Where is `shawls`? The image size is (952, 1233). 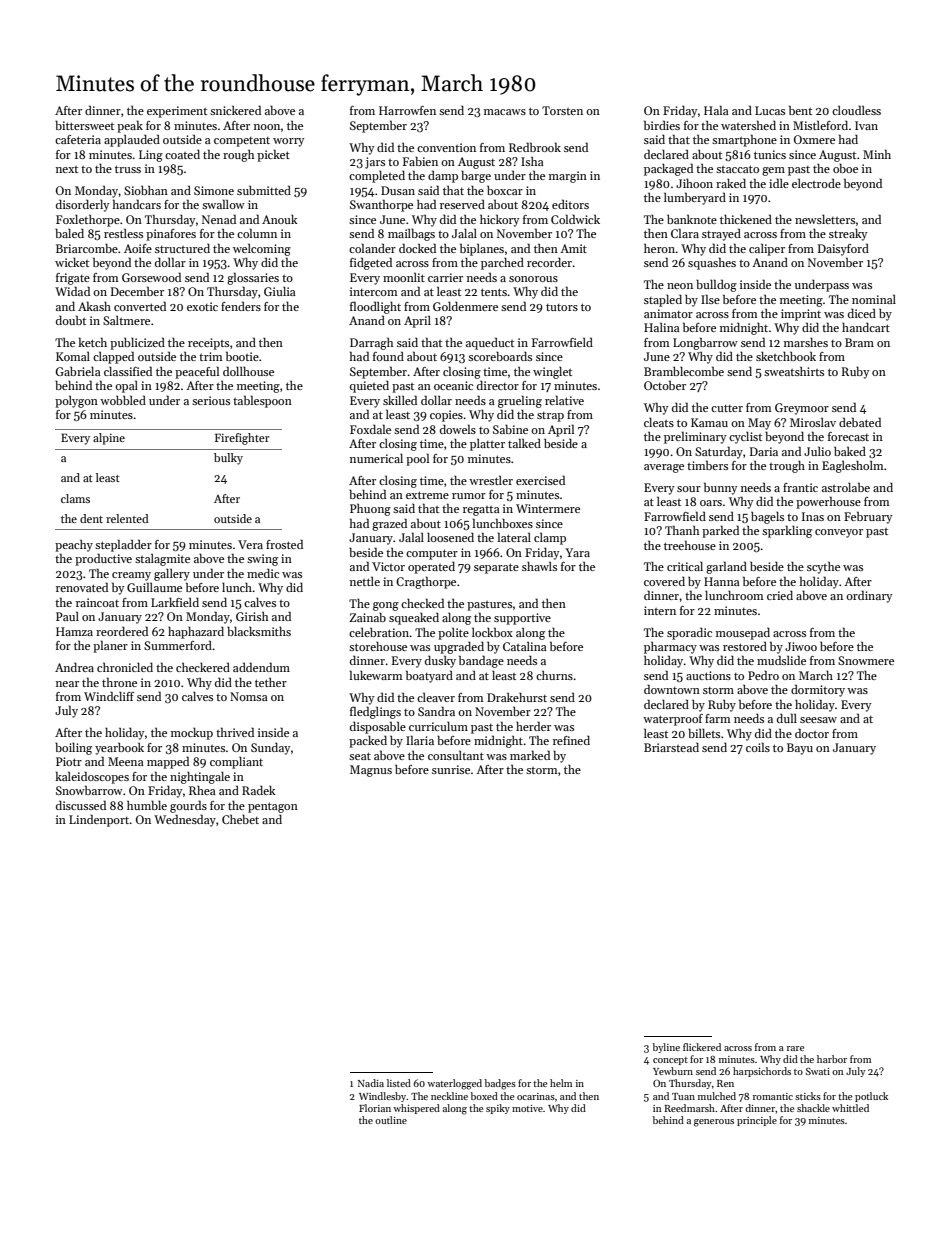
shawls is located at coordinates (539, 566).
